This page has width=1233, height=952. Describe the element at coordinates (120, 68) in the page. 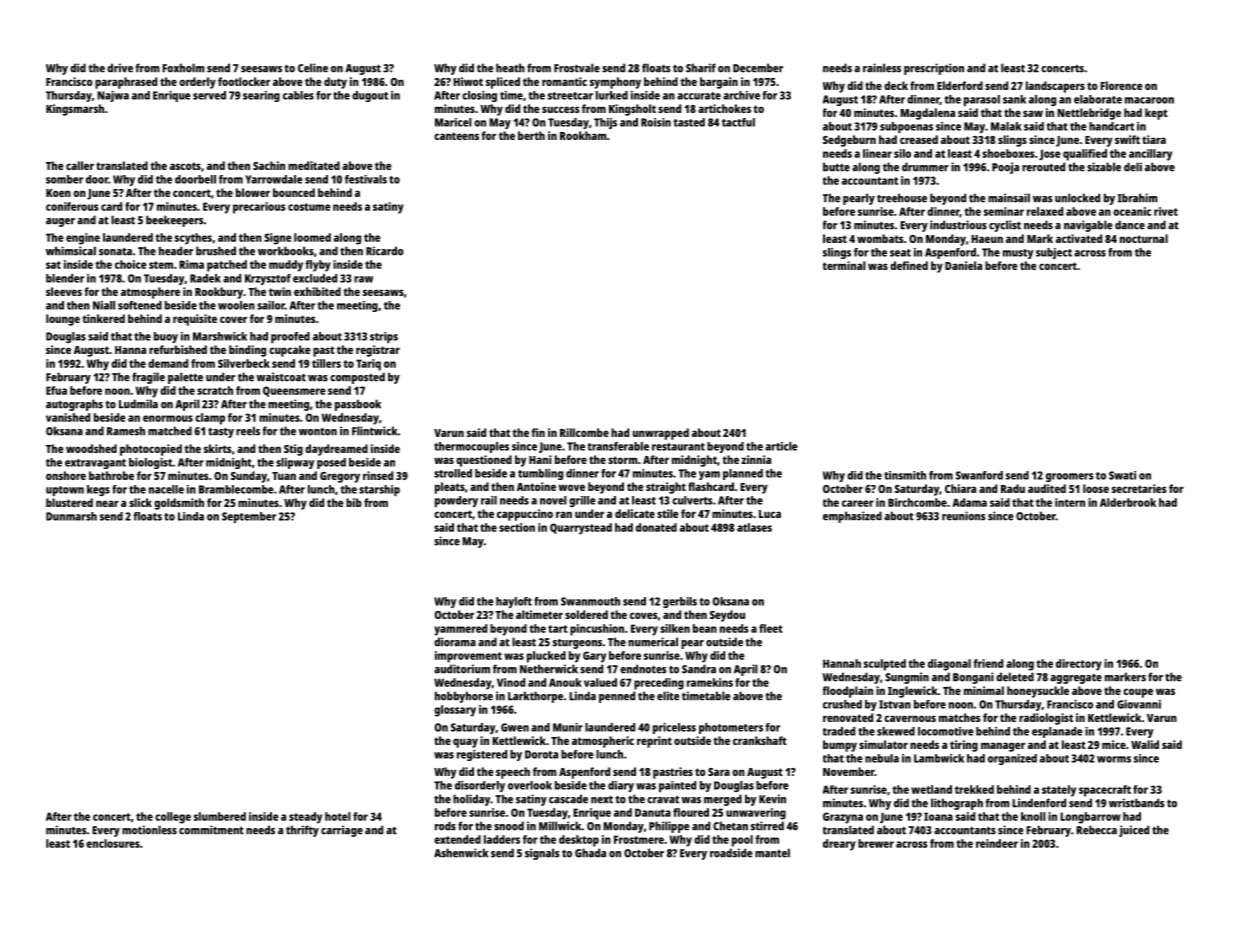

I see `drive` at that location.
